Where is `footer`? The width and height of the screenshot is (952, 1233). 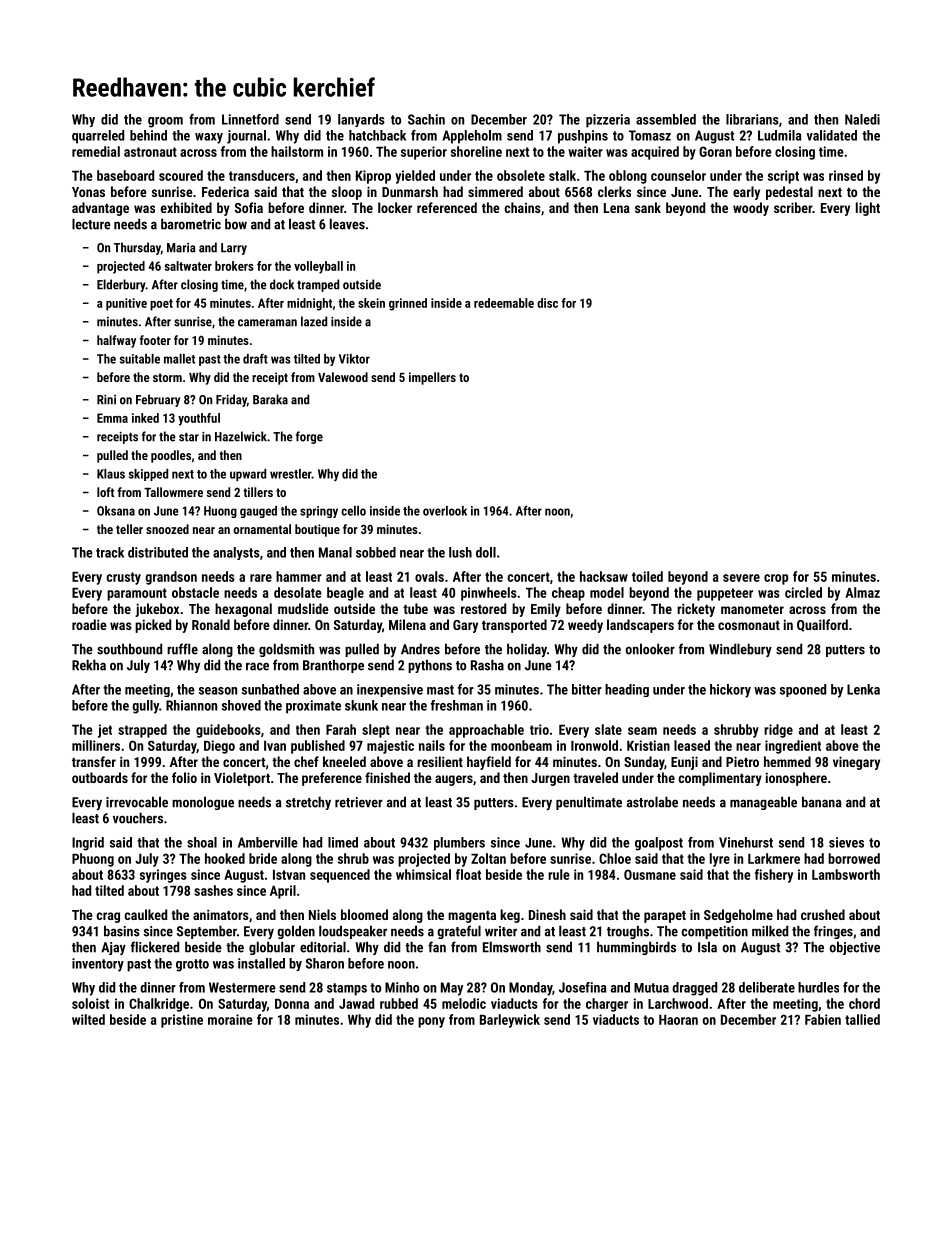 footer is located at coordinates (155, 340).
